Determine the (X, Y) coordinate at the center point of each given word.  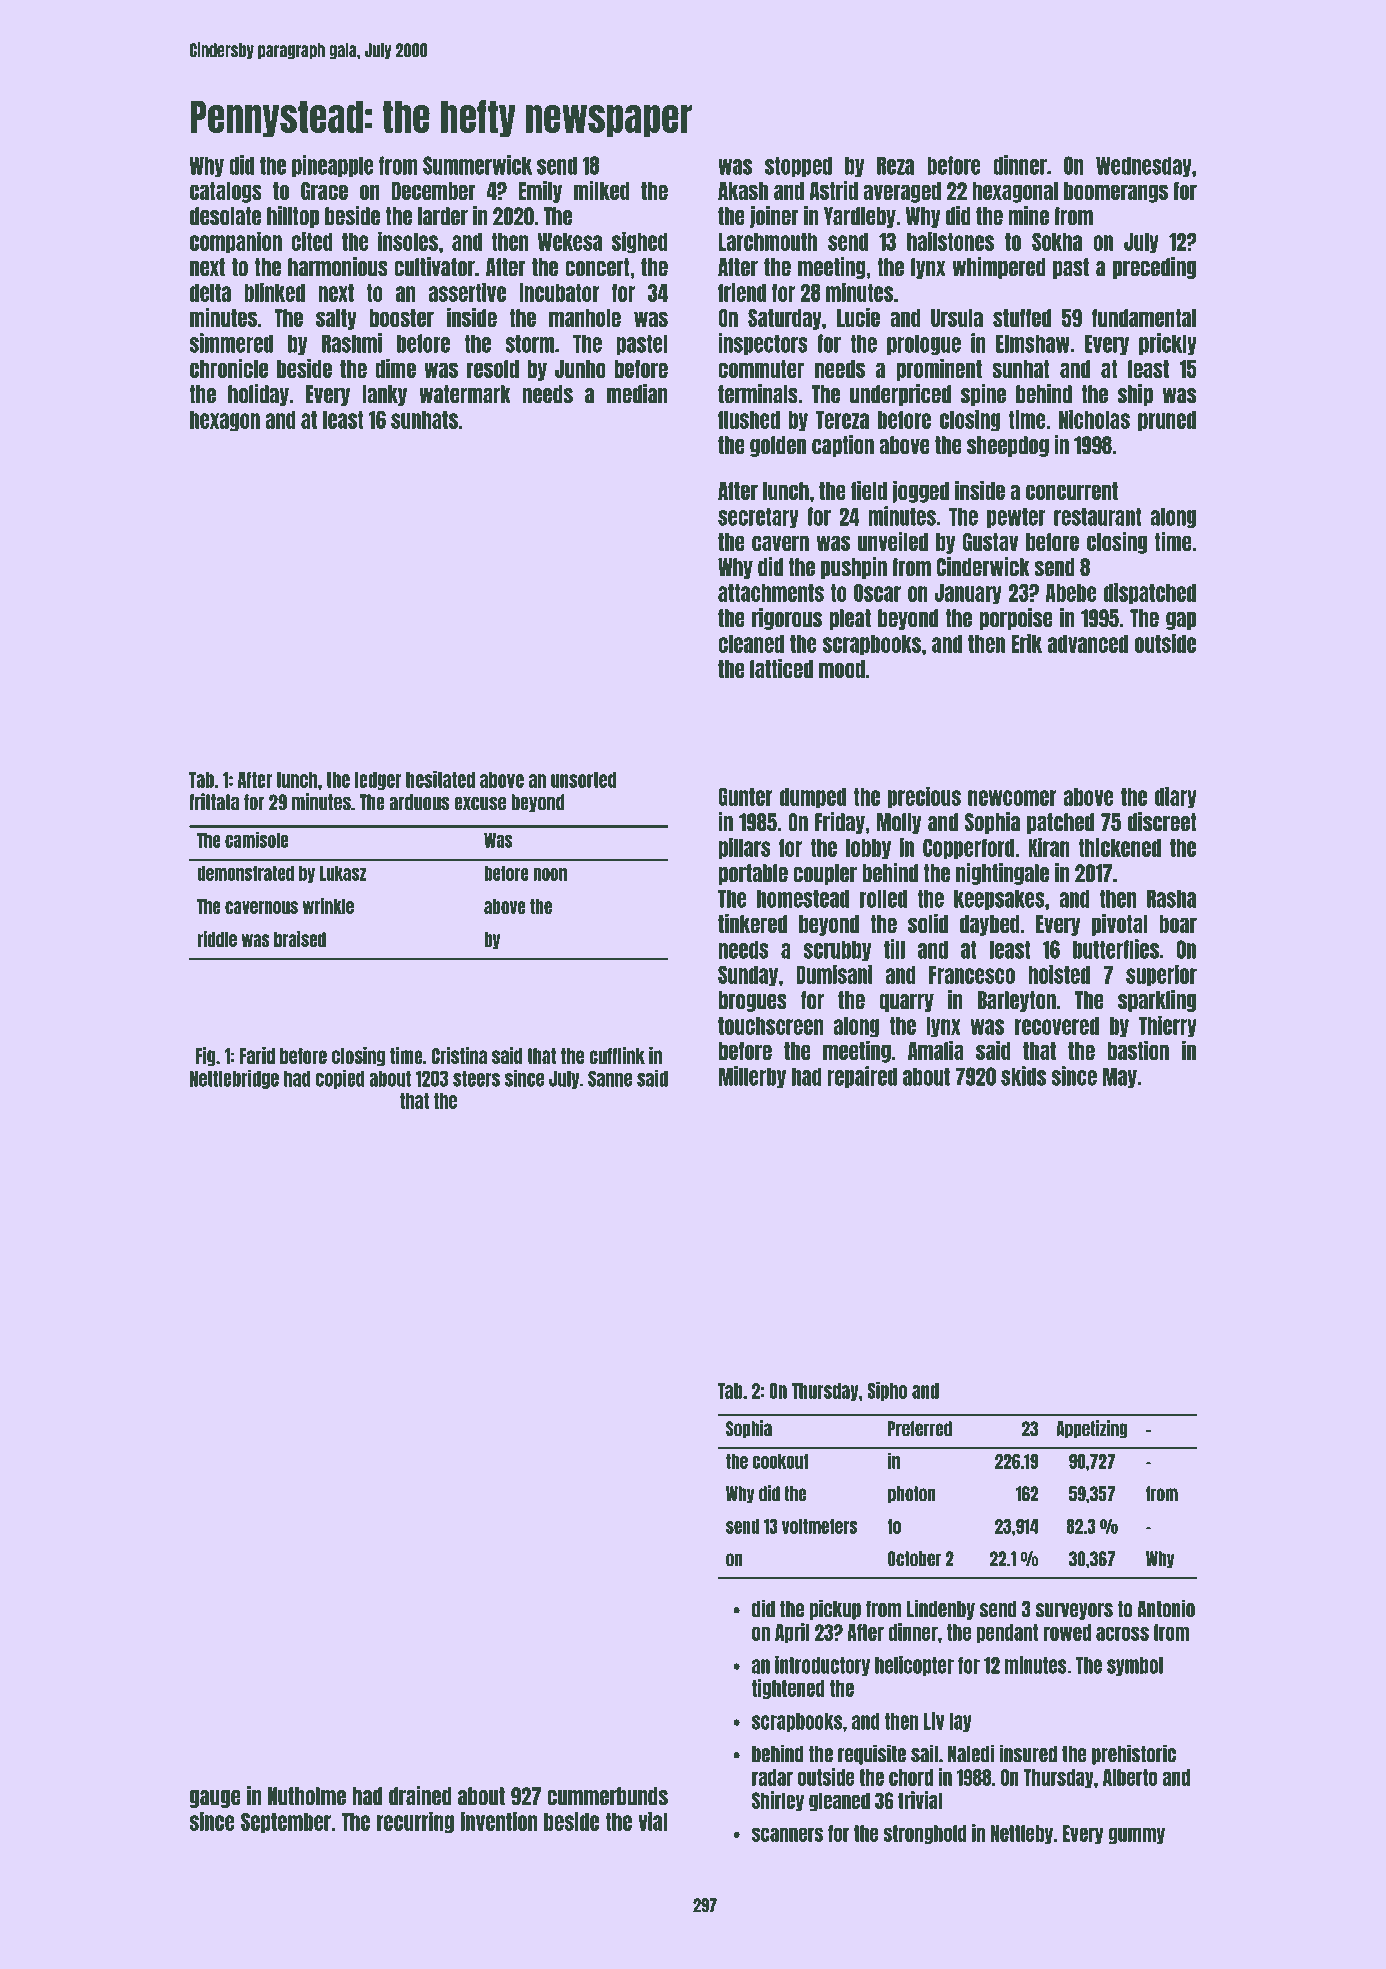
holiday (258, 395)
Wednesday (1144, 166)
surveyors (1074, 1611)
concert (597, 267)
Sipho (887, 1391)
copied (340, 1079)
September (286, 1823)
